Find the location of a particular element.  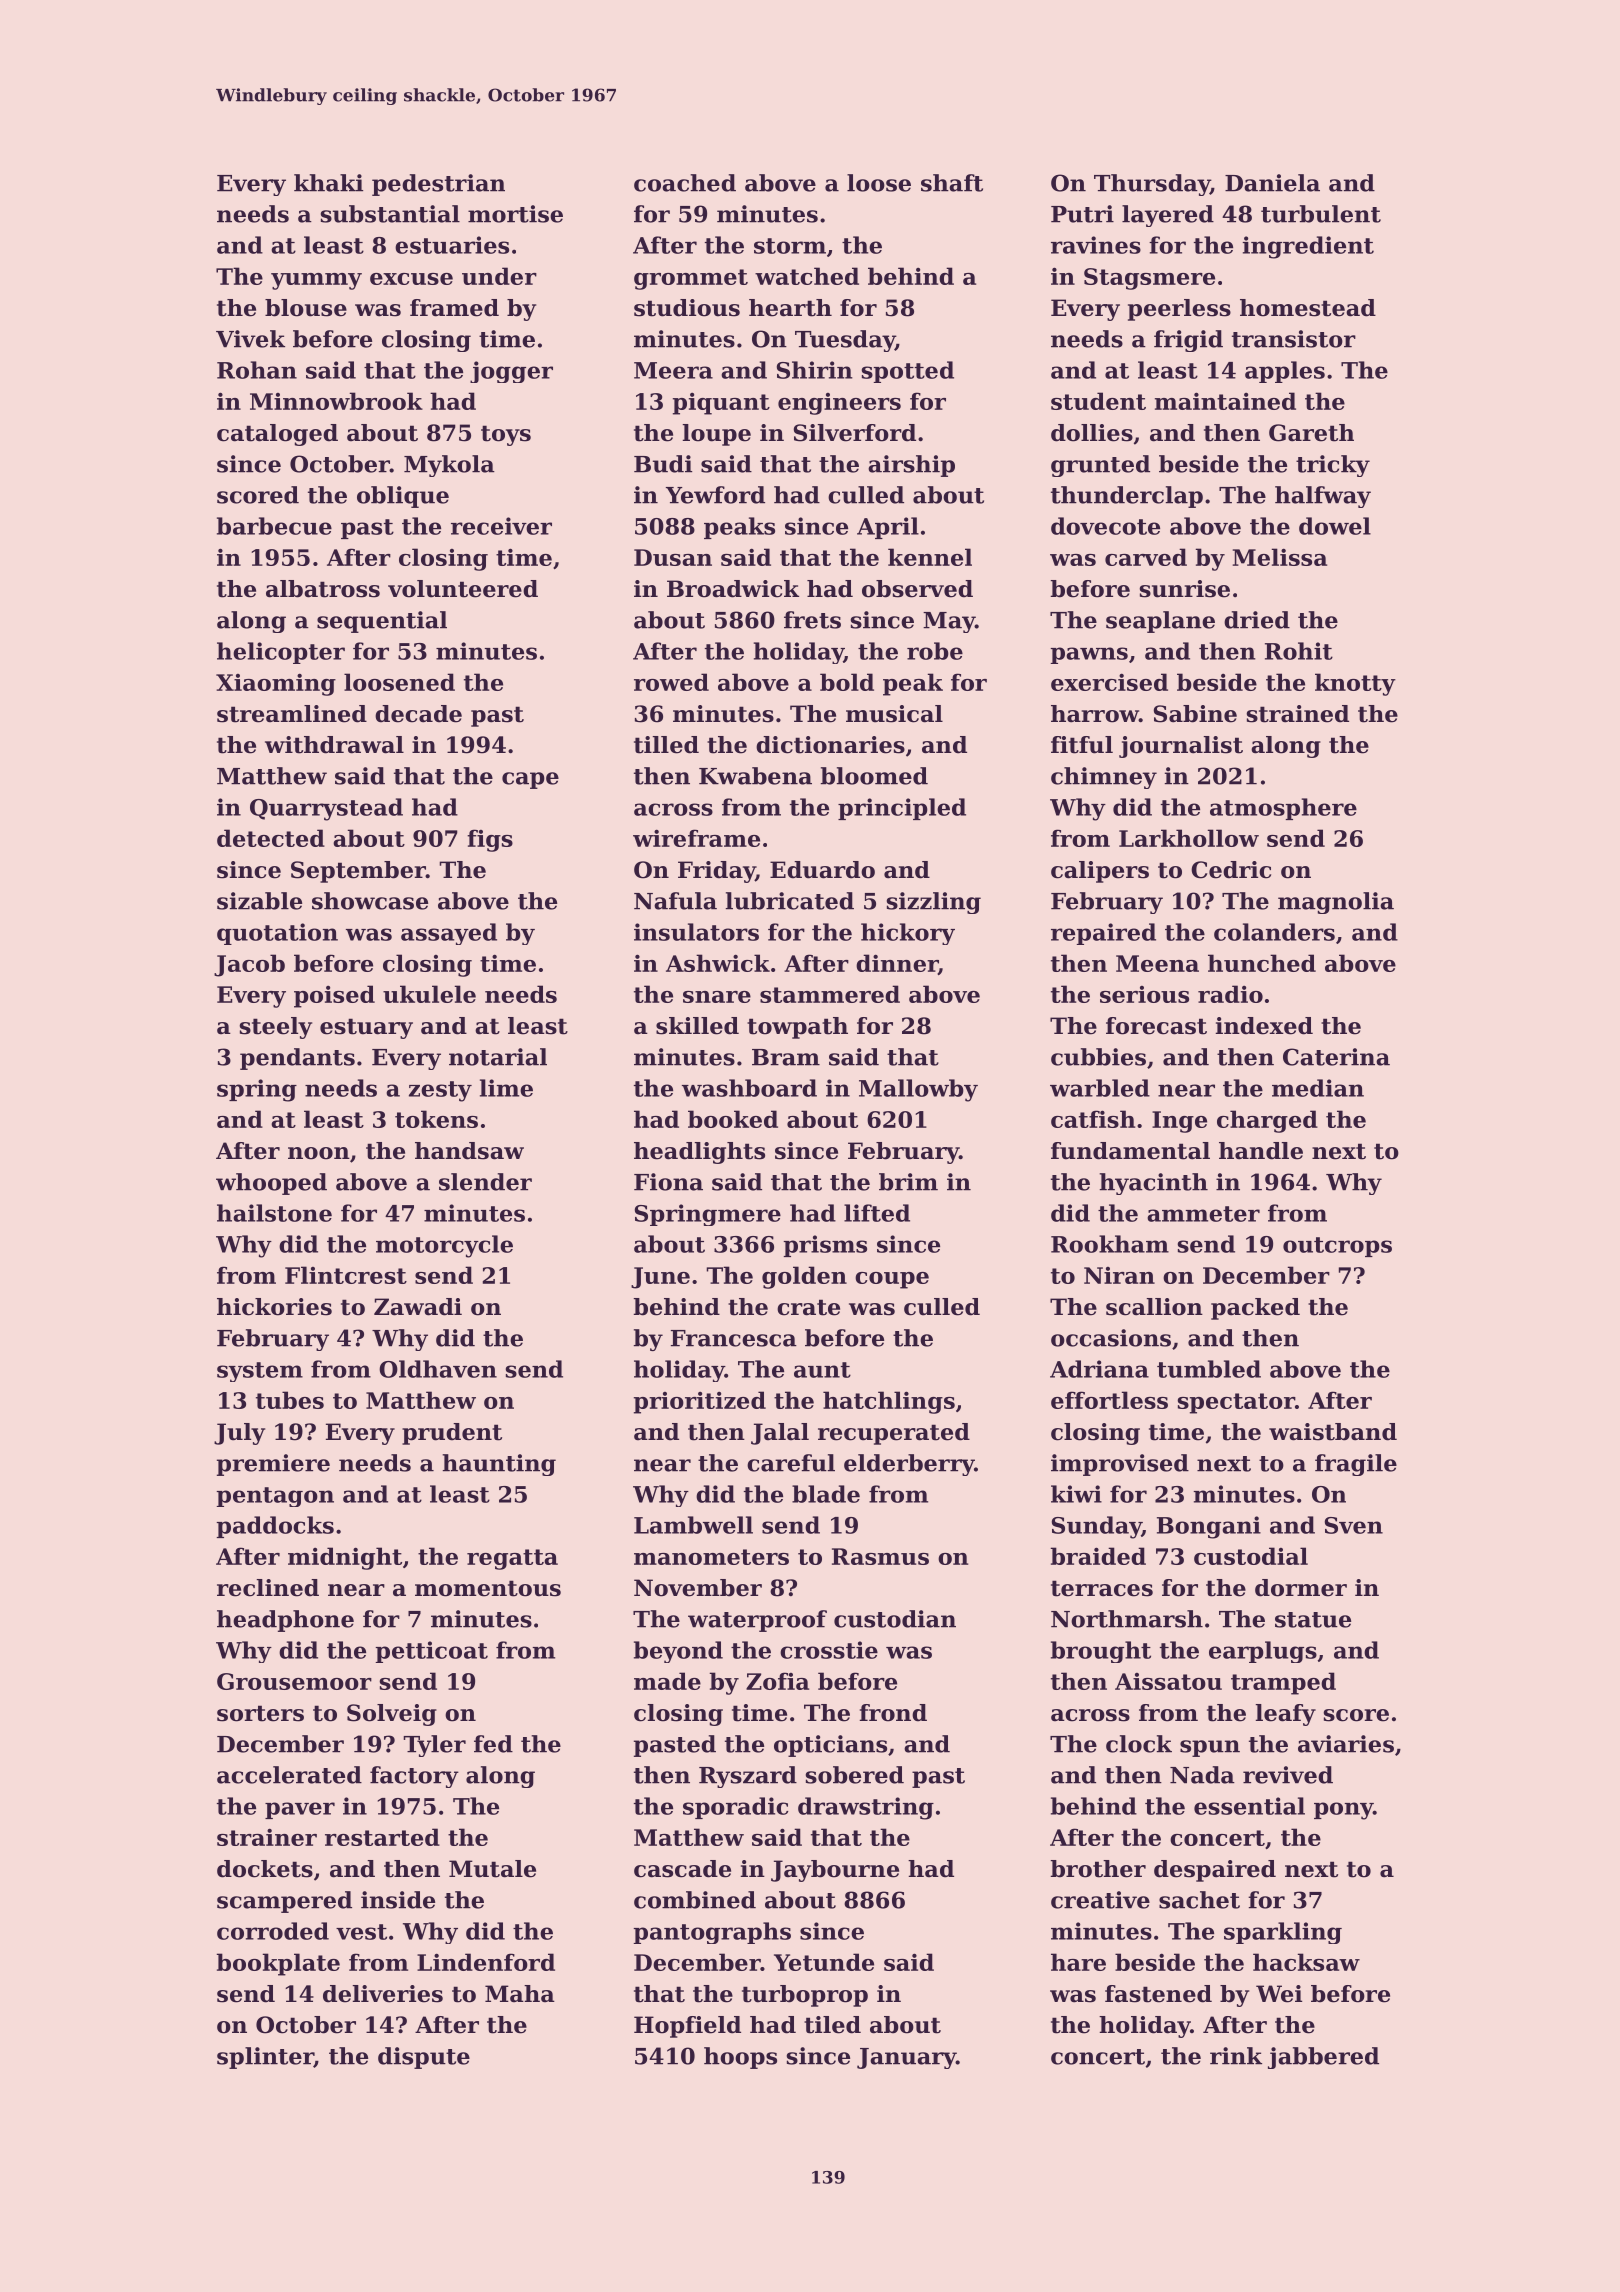

Jalal is located at coordinates (780, 1434).
